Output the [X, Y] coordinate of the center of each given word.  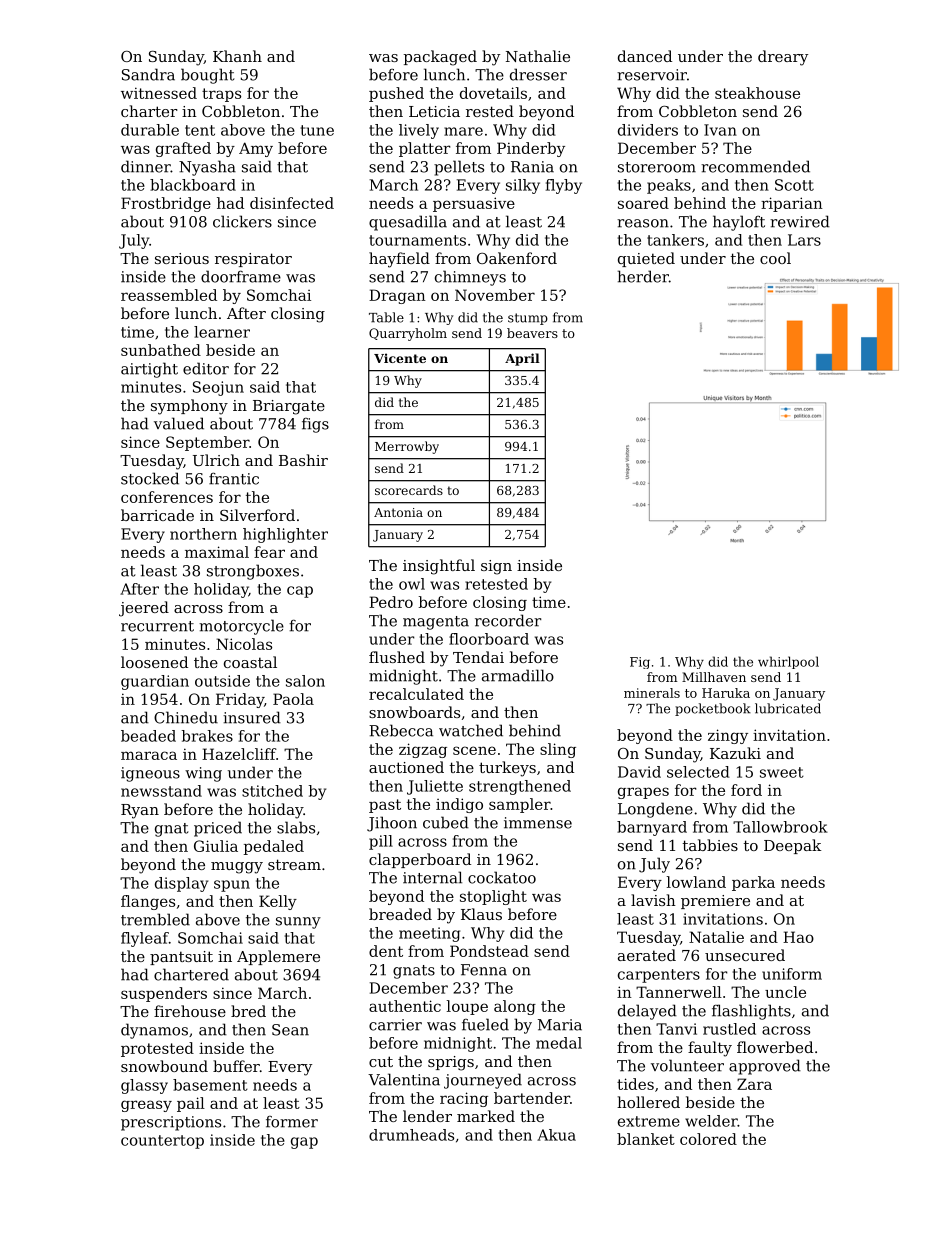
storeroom [657, 167]
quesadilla [408, 223]
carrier [395, 1025]
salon [305, 681]
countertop [162, 1142]
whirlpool [788, 662]
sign [496, 567]
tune [317, 130]
